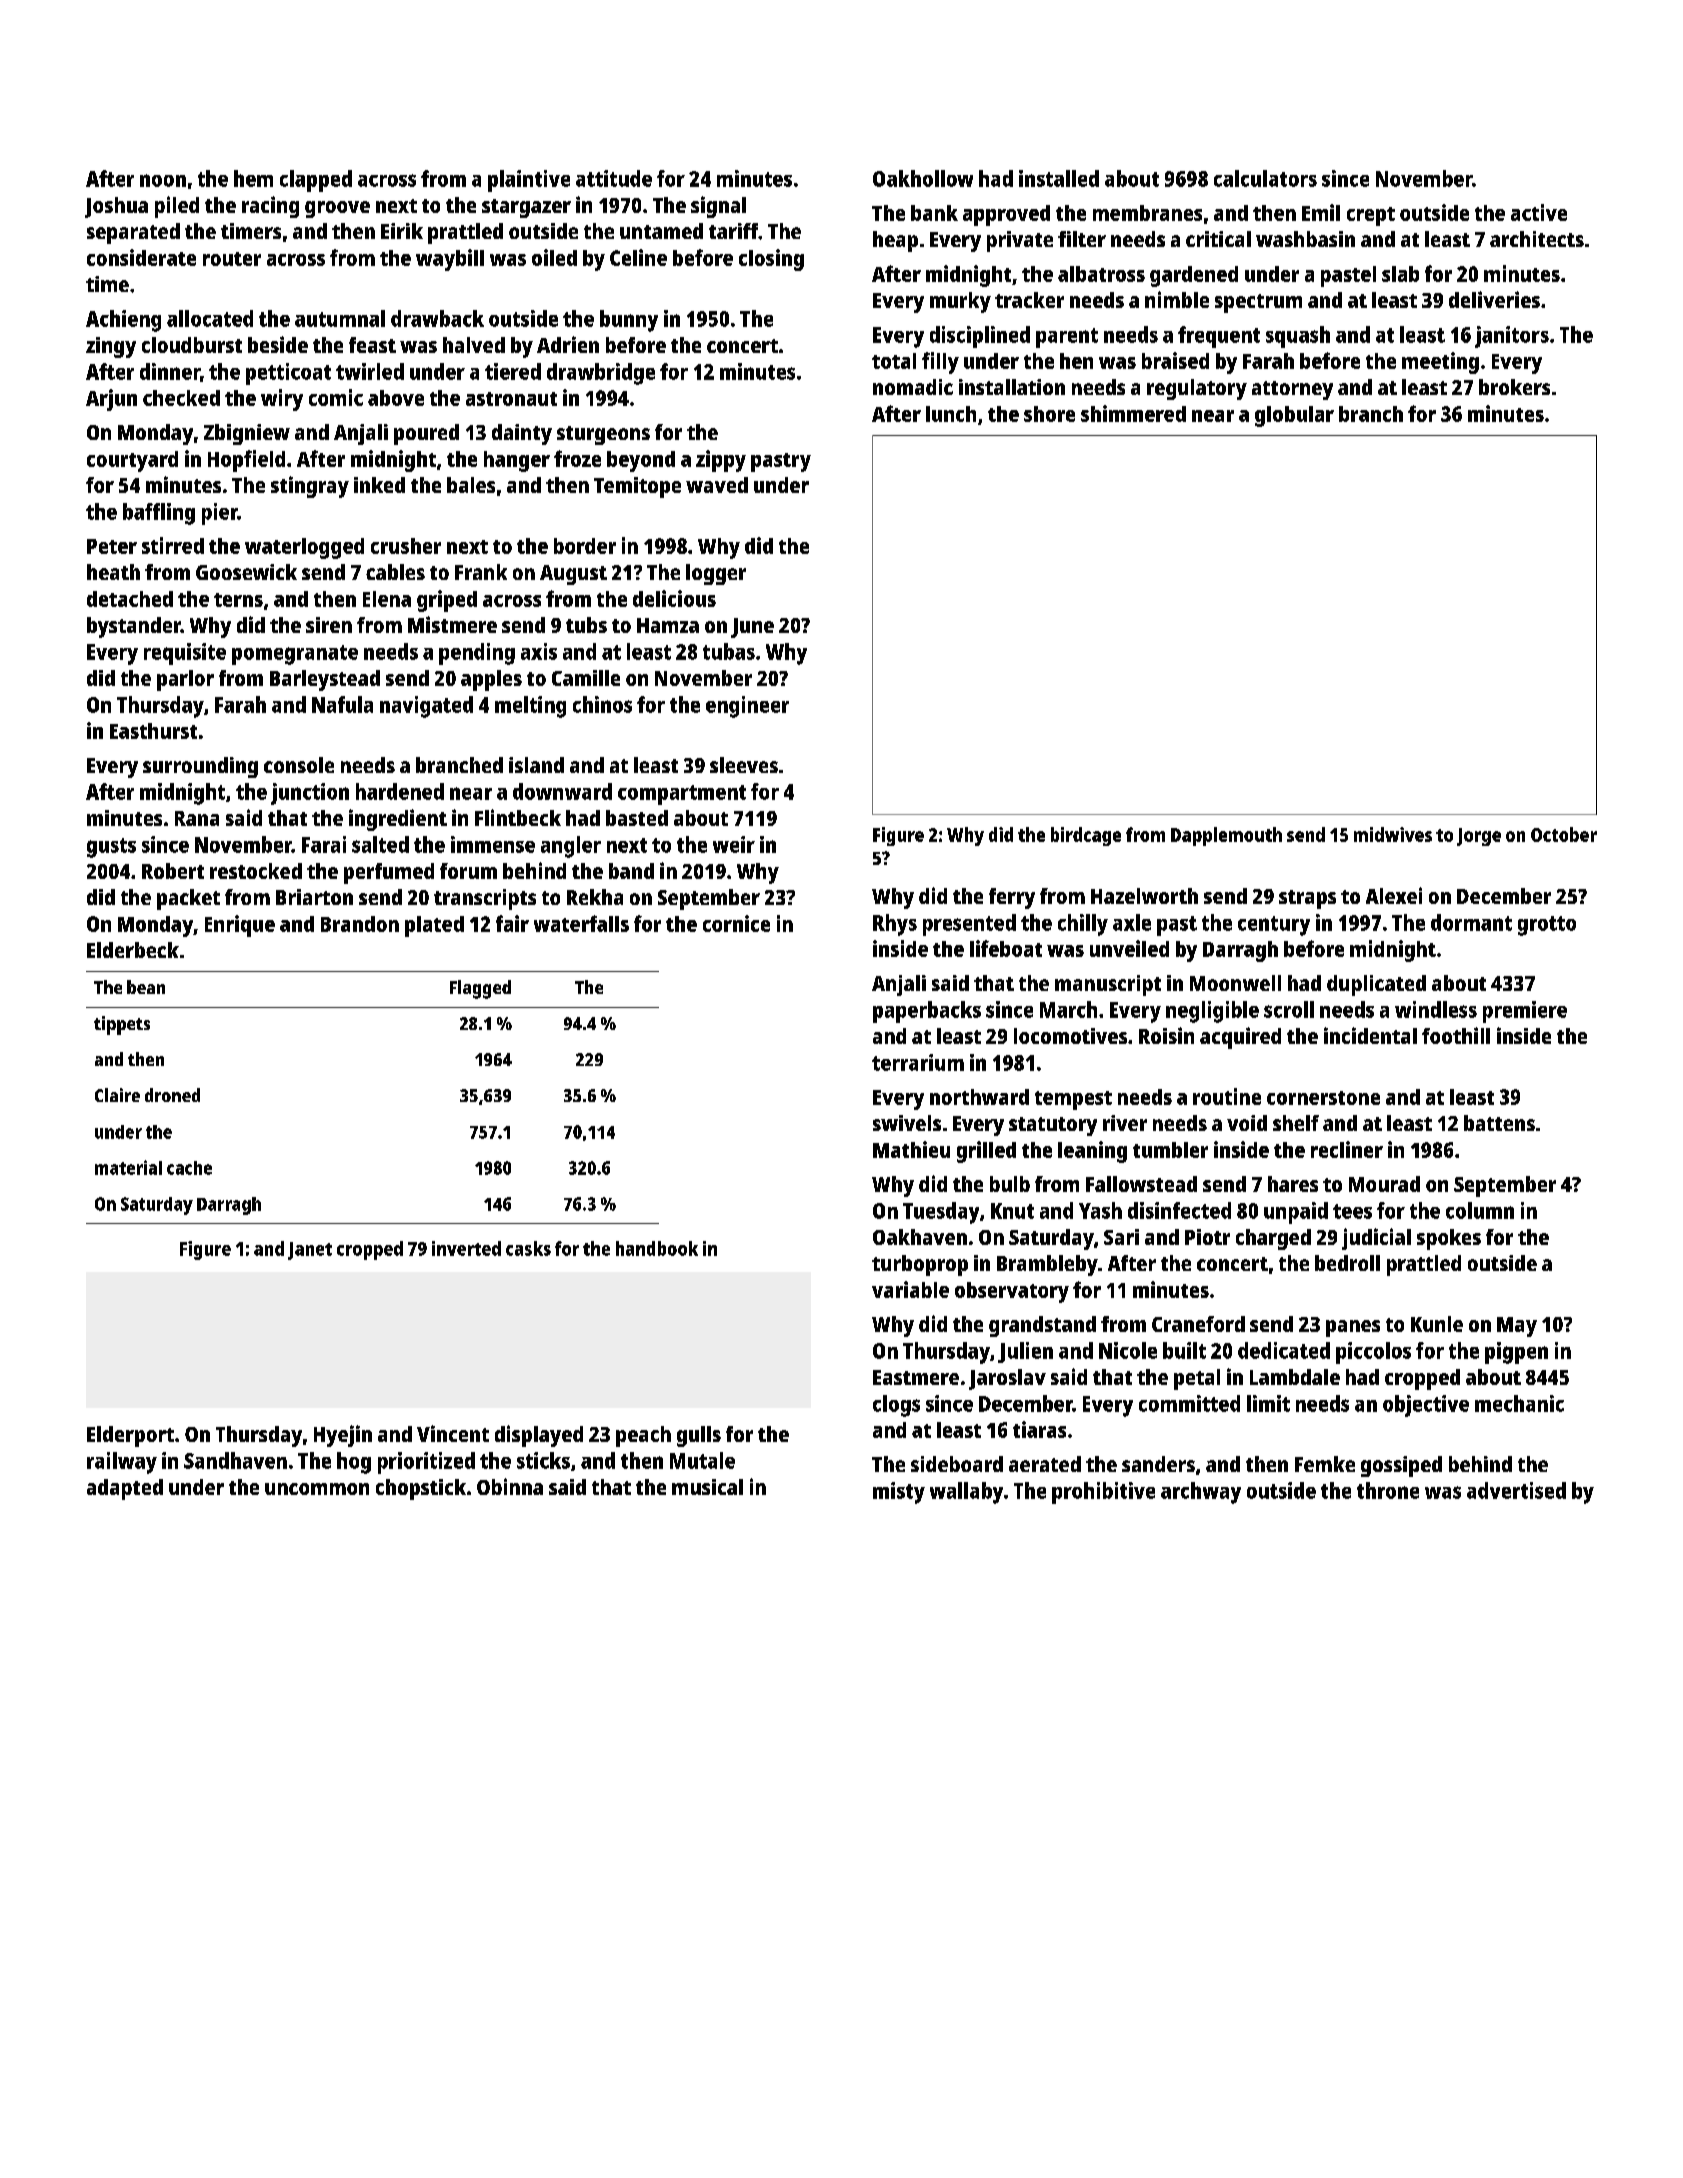  Describe the element at coordinates (1006, 948) in the image. I see `lifeboat` at that location.
